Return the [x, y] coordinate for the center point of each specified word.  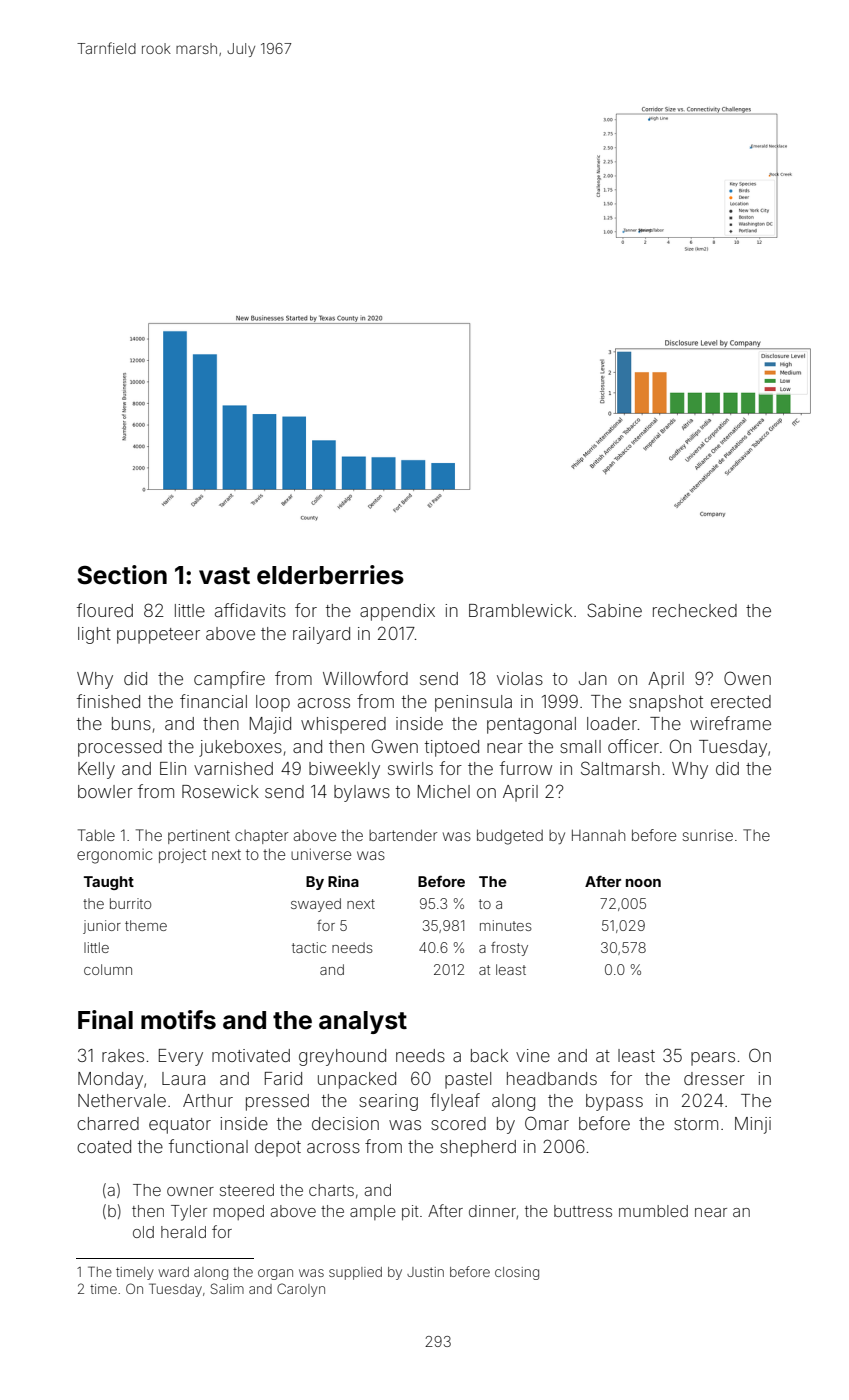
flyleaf [455, 1102]
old [143, 1232]
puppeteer [158, 636]
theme [146, 925]
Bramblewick [520, 610]
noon [643, 883]
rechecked [695, 610]
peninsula [473, 703]
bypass [614, 1102]
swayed [316, 905]
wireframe [730, 723]
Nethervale [122, 1100]
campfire [229, 680]
